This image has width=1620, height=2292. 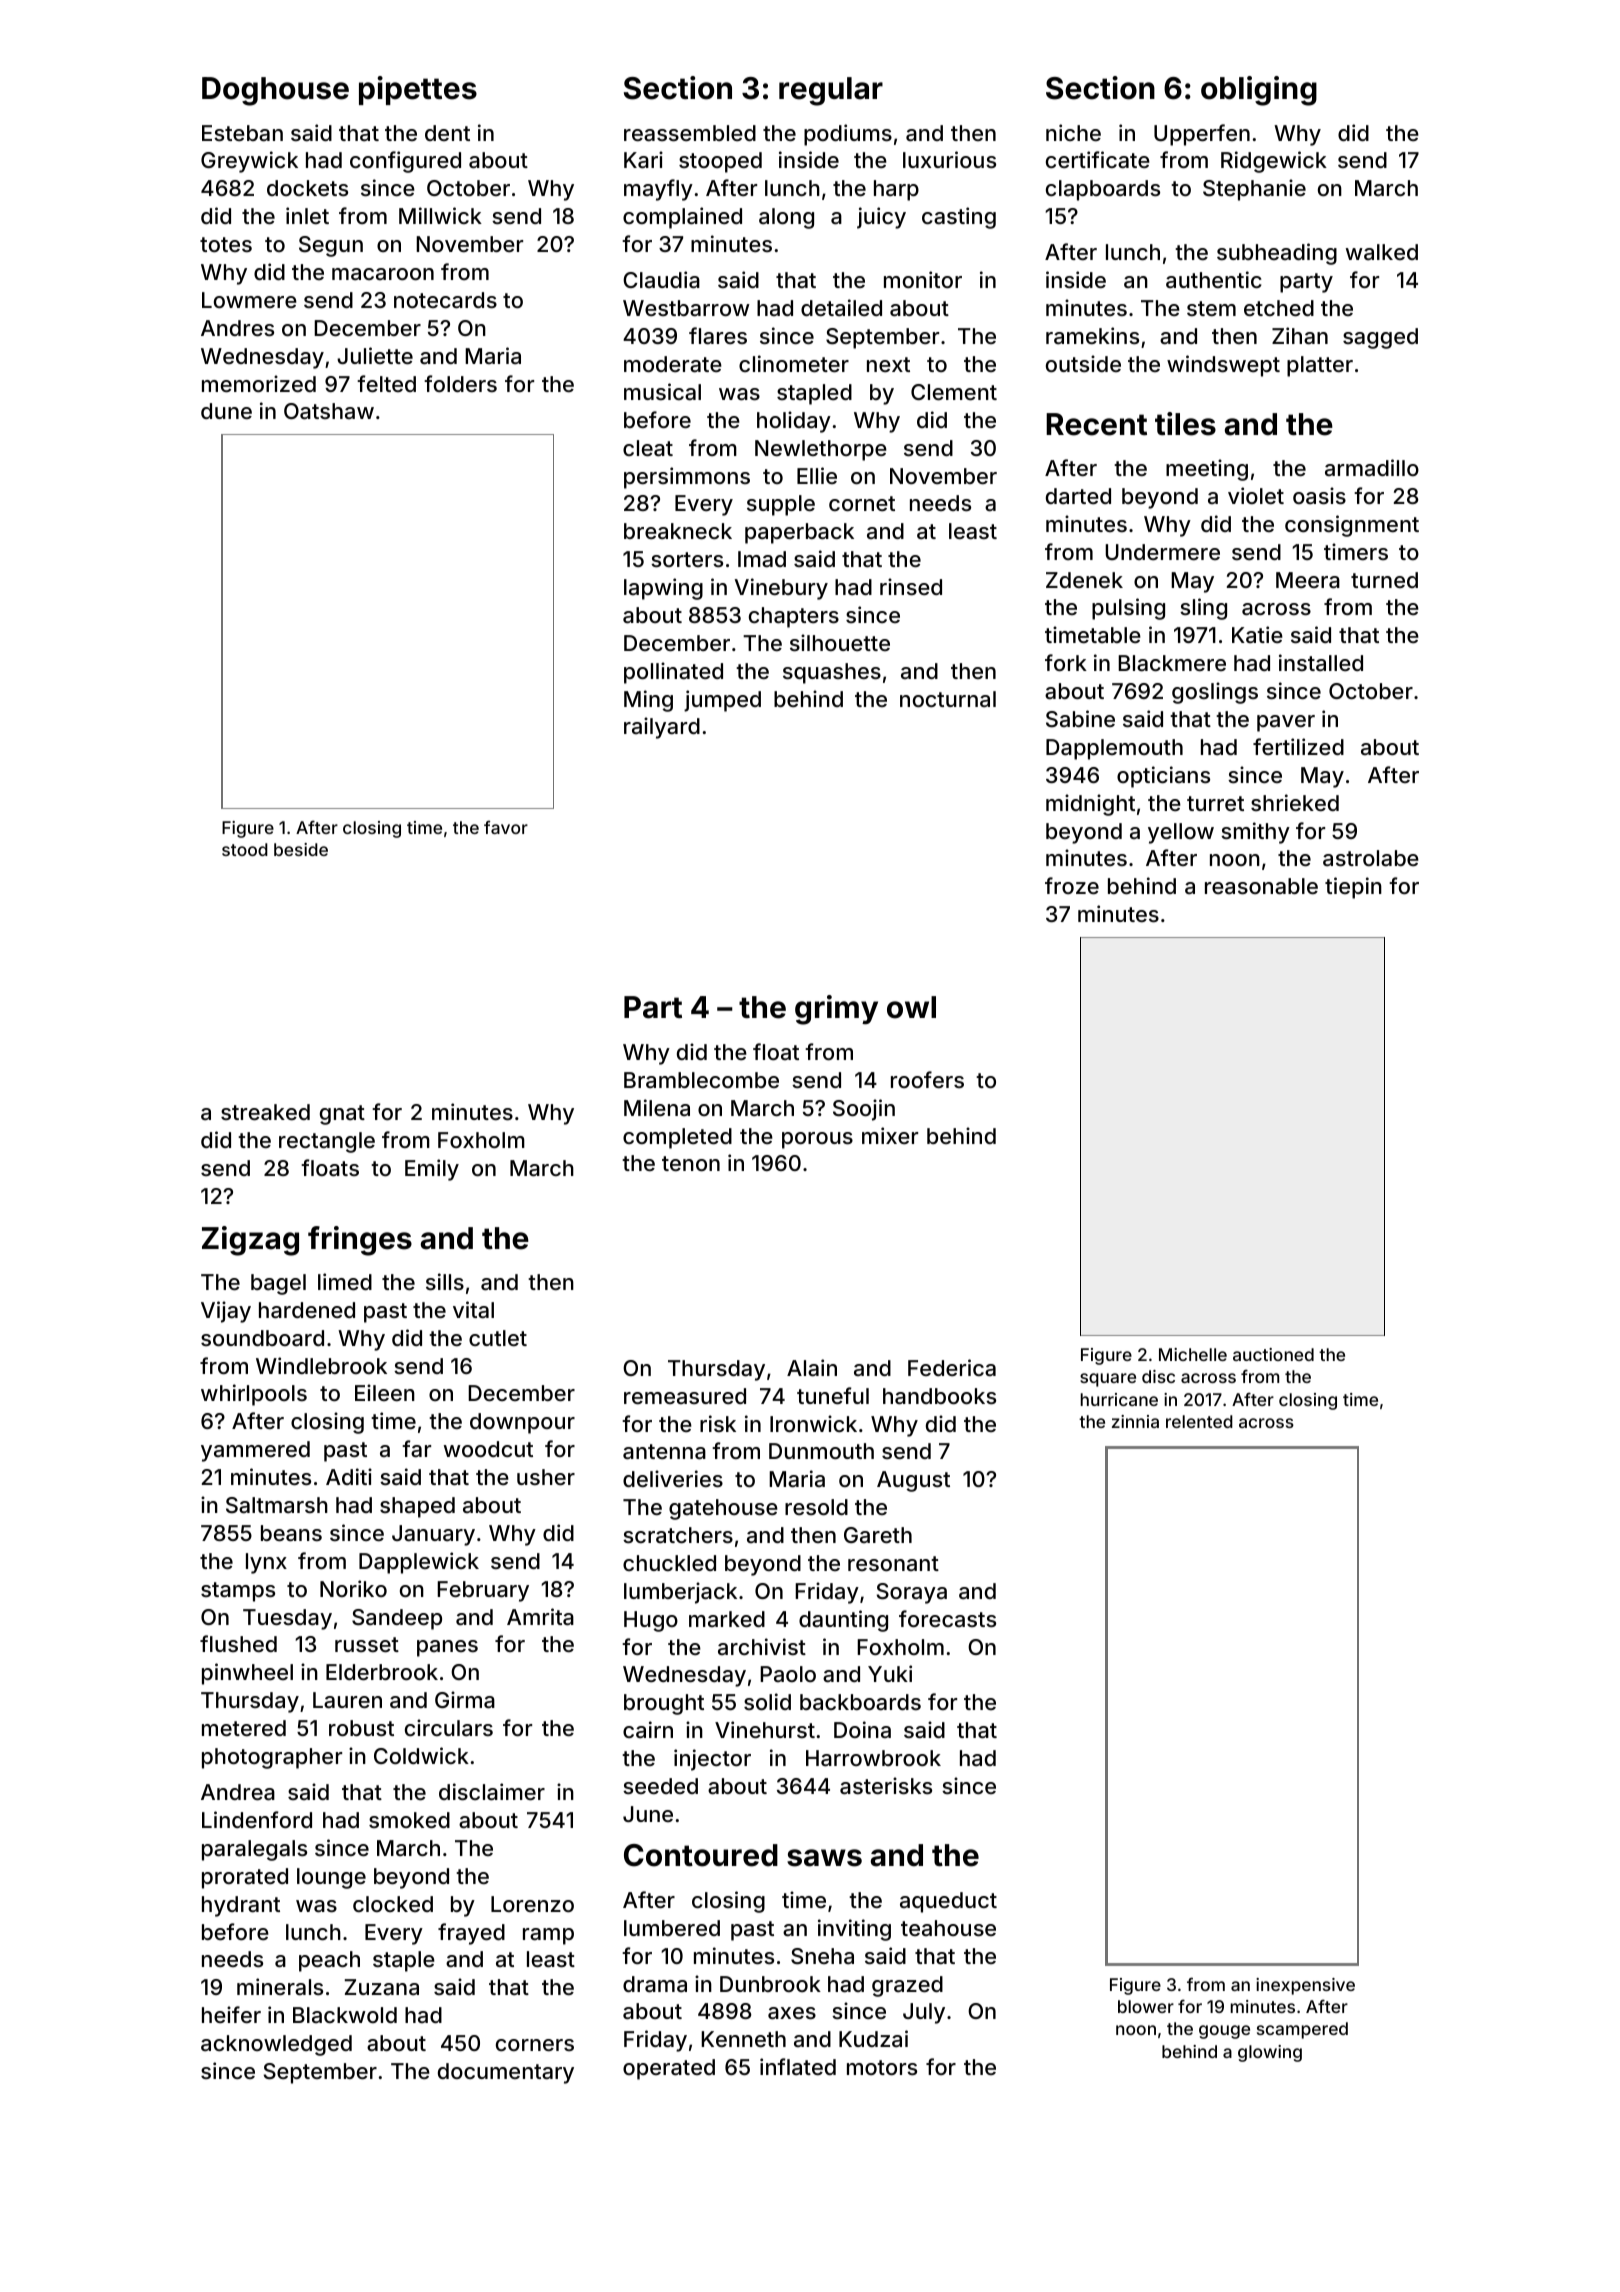 What do you see at coordinates (418, 90) in the image?
I see `pipettes` at bounding box center [418, 90].
